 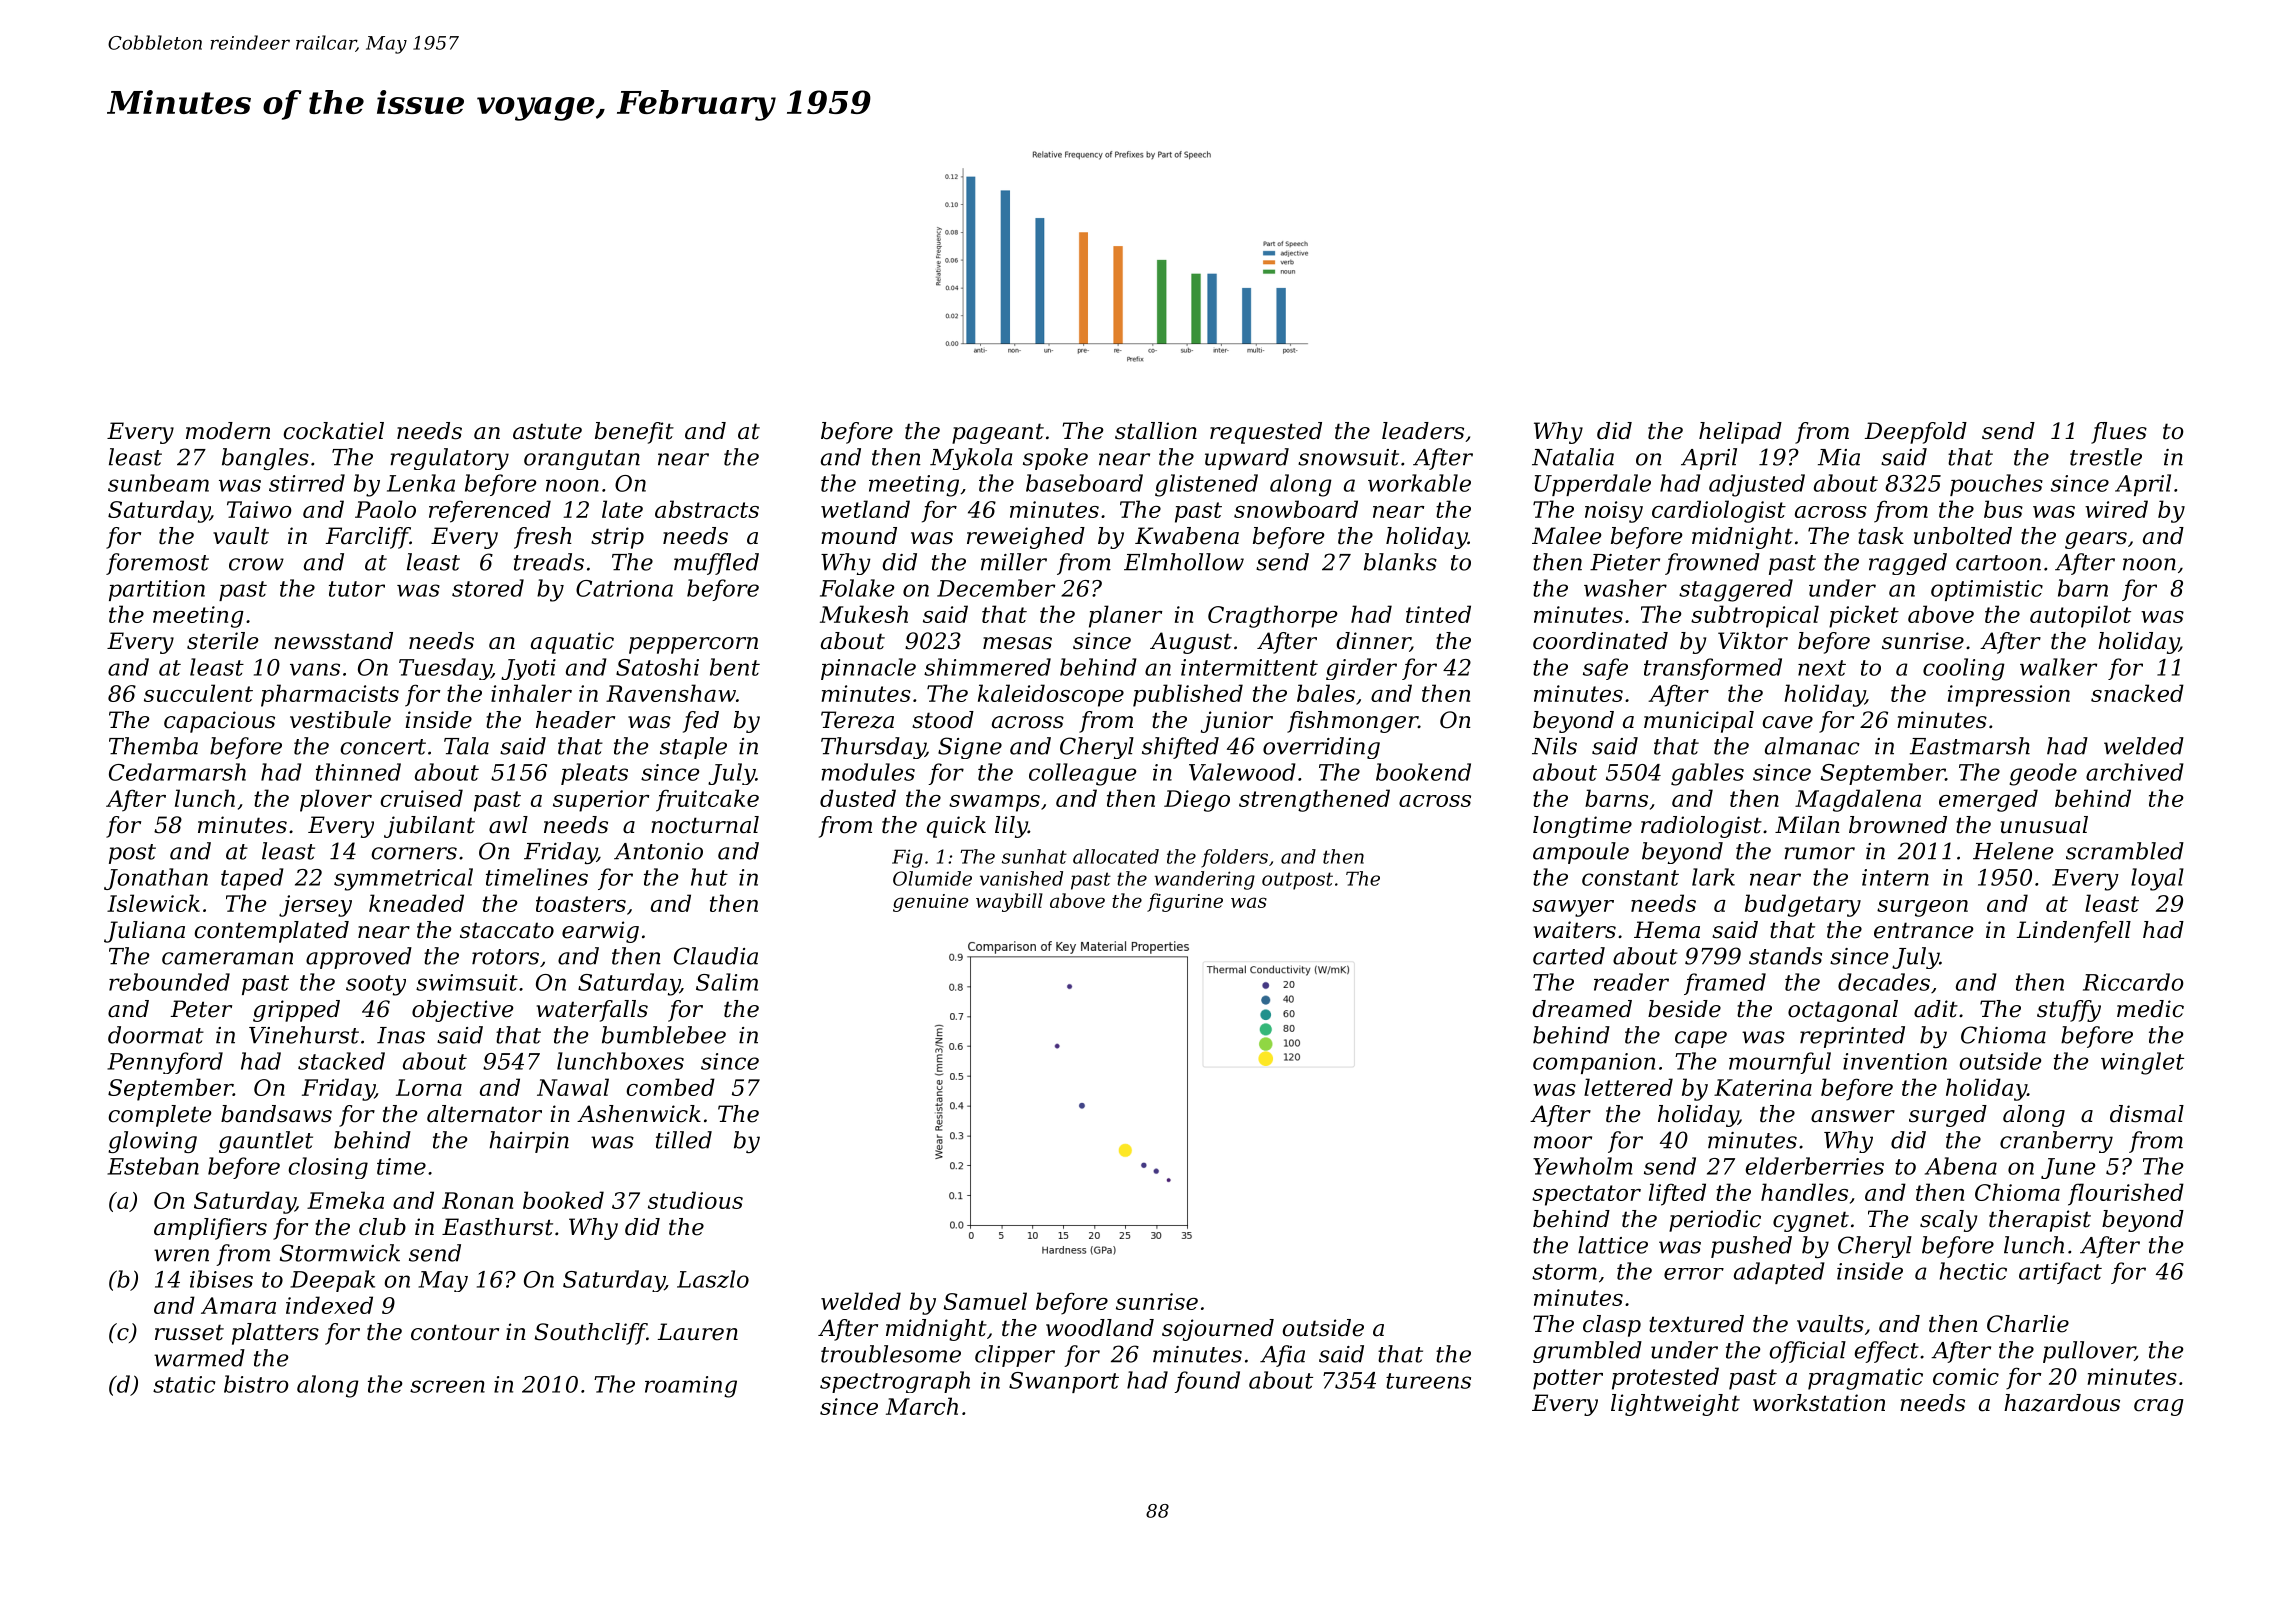 I want to click on inhaler, so click(x=531, y=693).
